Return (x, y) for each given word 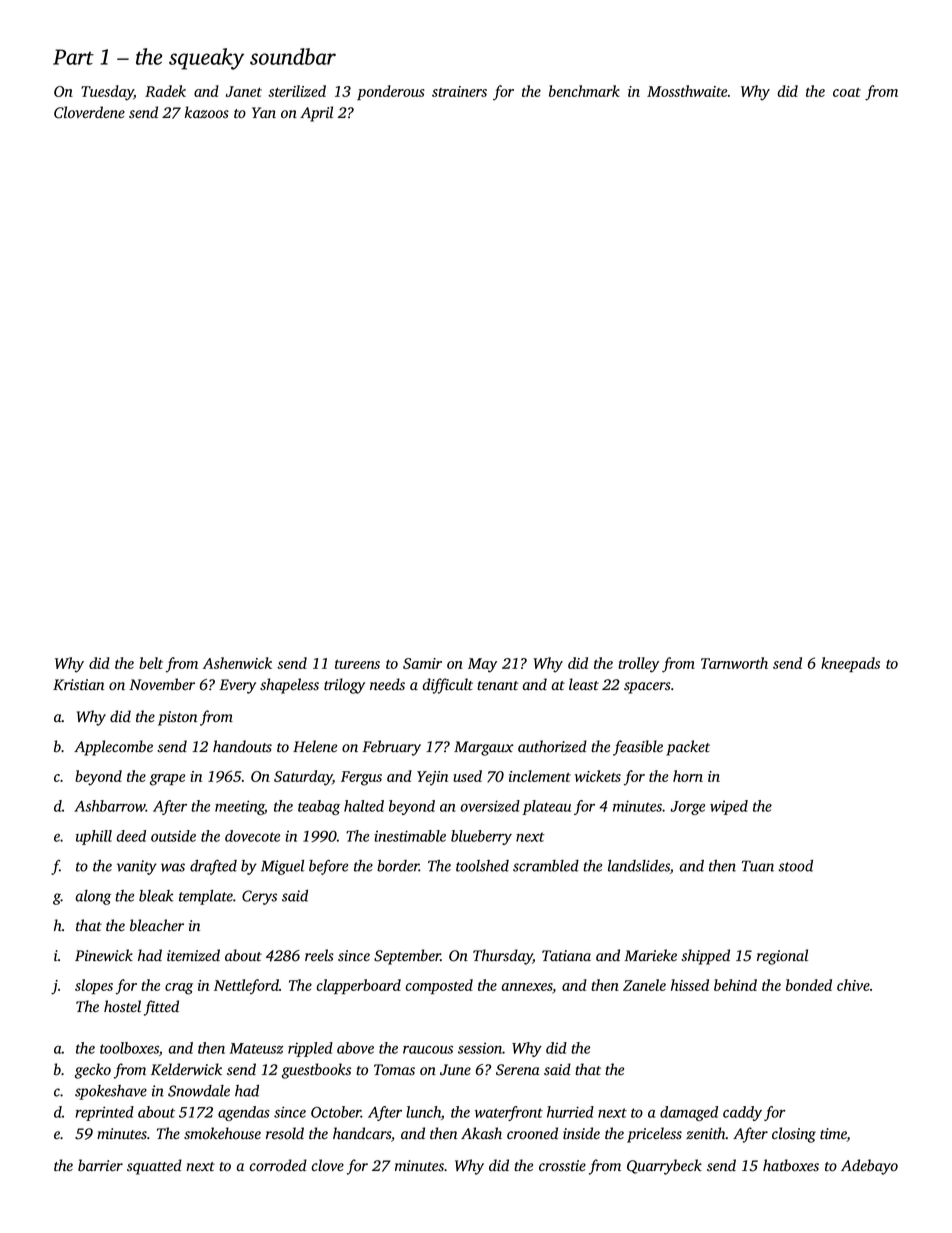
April (316, 114)
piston (177, 718)
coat (847, 92)
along (93, 897)
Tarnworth (734, 663)
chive (853, 985)
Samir (422, 663)
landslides (639, 866)
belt (151, 663)
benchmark (584, 91)
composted (439, 986)
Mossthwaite (687, 91)
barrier (100, 1165)
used (467, 776)
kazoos (207, 112)
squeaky (206, 59)
